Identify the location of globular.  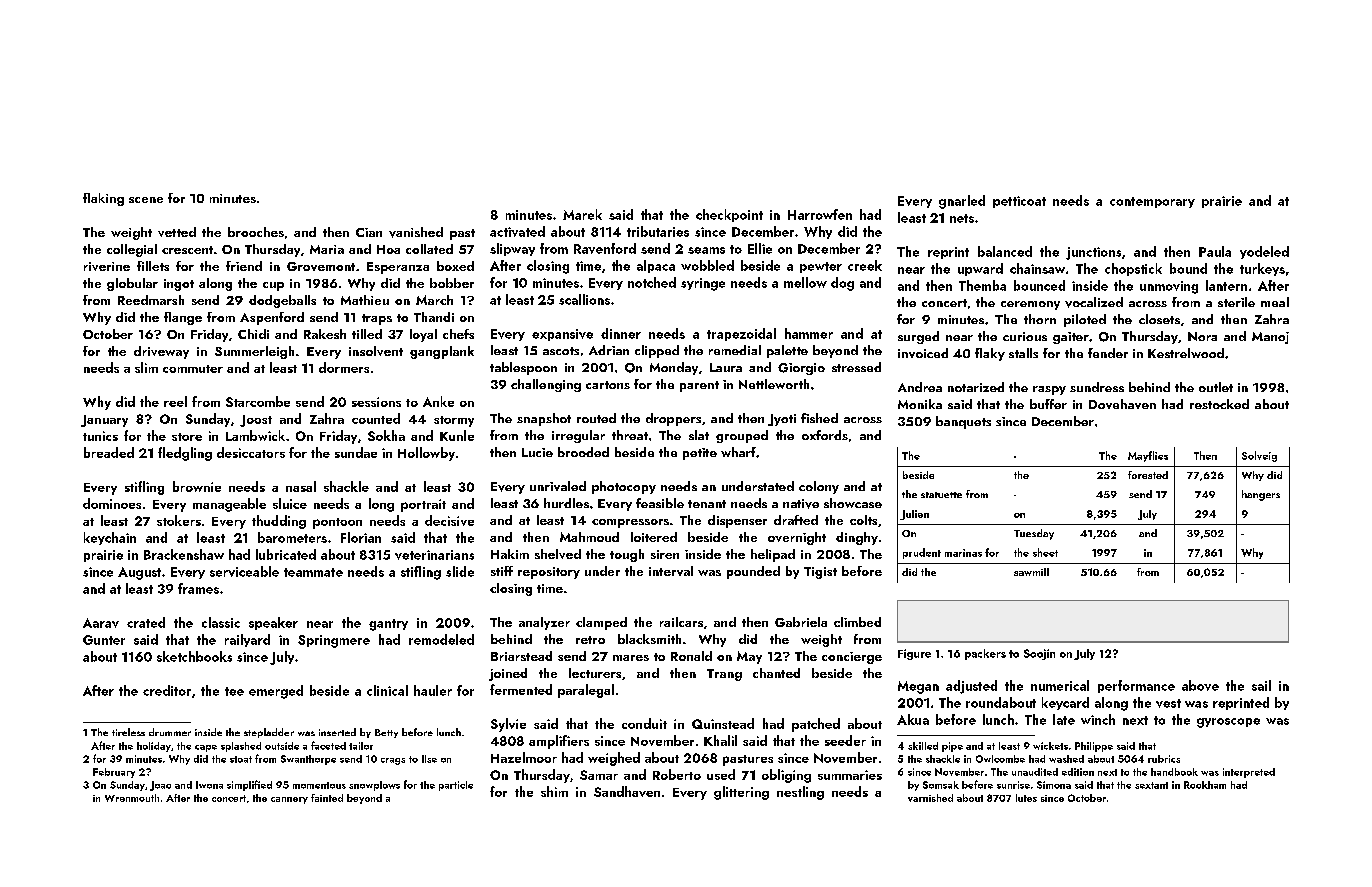
(132, 284).
